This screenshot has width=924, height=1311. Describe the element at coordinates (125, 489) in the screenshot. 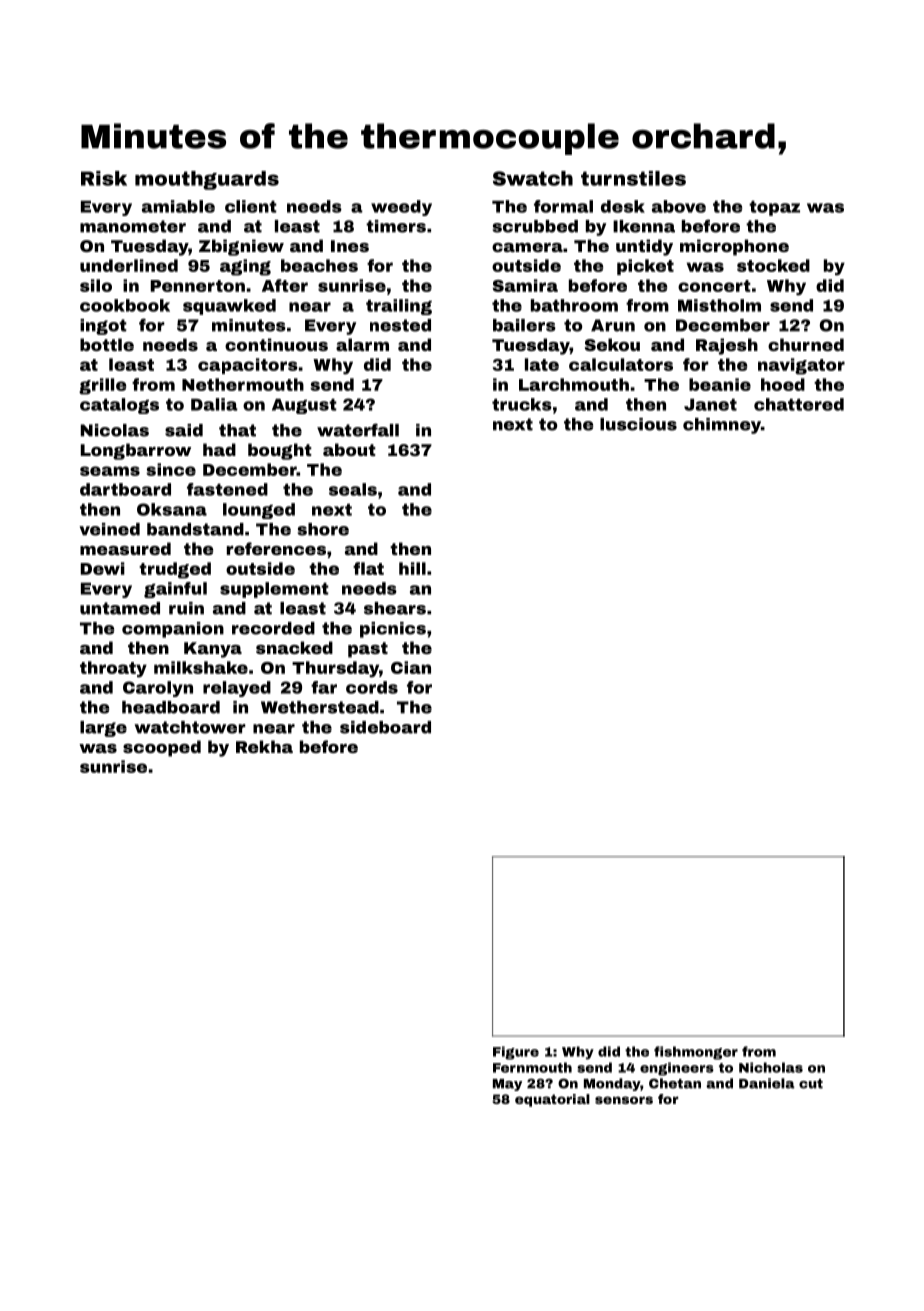

I see `dartboard` at that location.
